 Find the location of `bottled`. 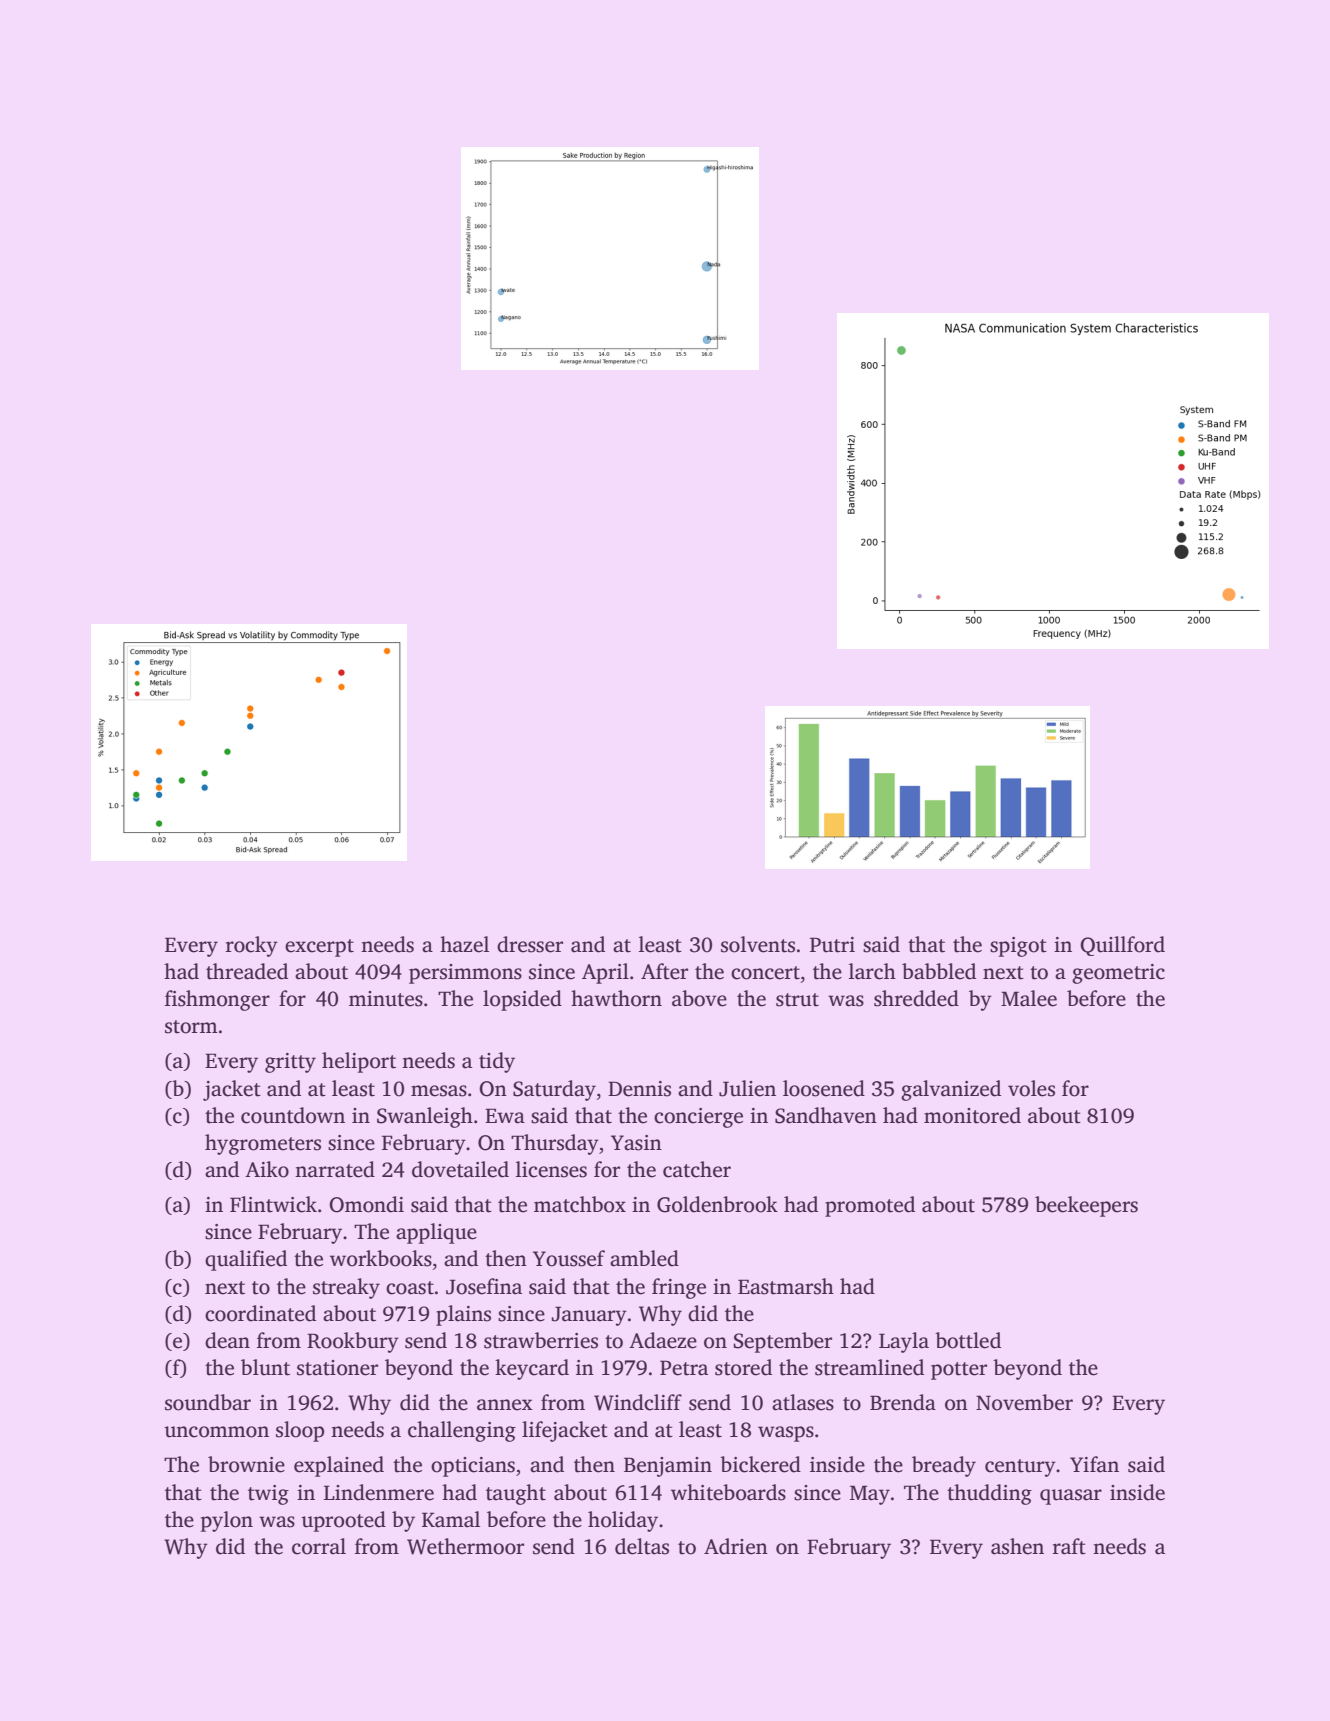

bottled is located at coordinates (968, 1340).
